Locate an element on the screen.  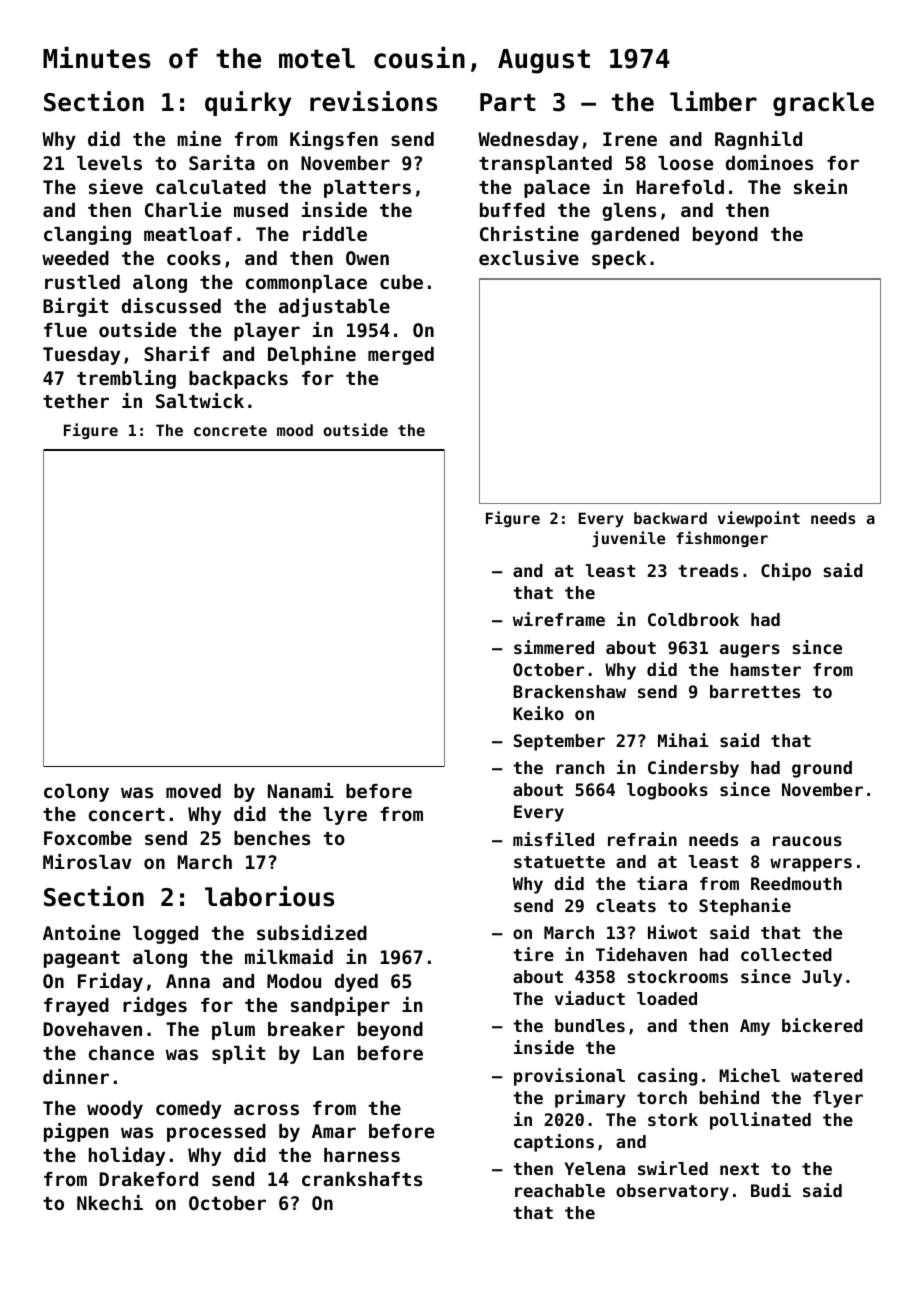
Kingsfen is located at coordinates (334, 140).
